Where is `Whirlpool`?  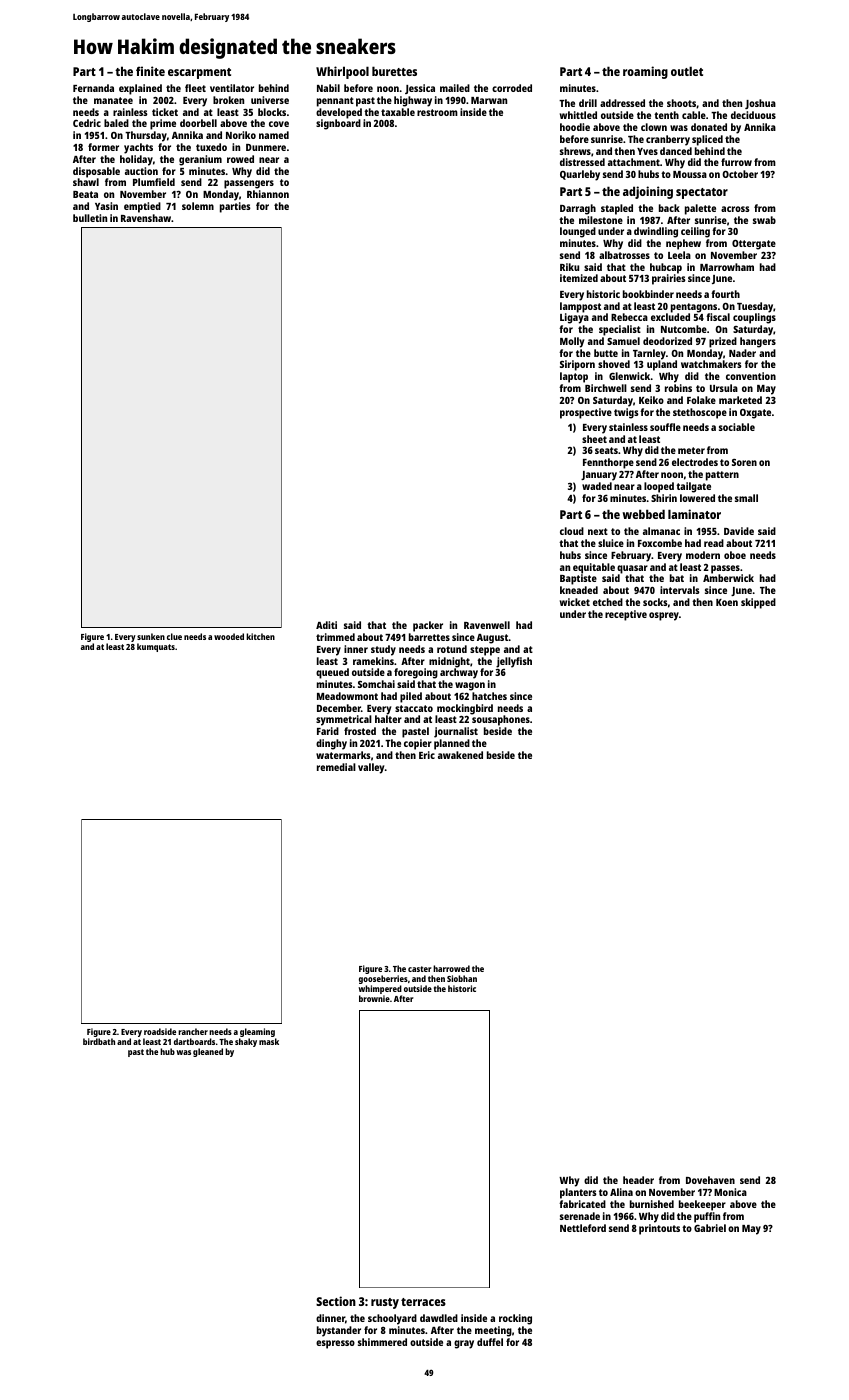 Whirlpool is located at coordinates (342, 72).
